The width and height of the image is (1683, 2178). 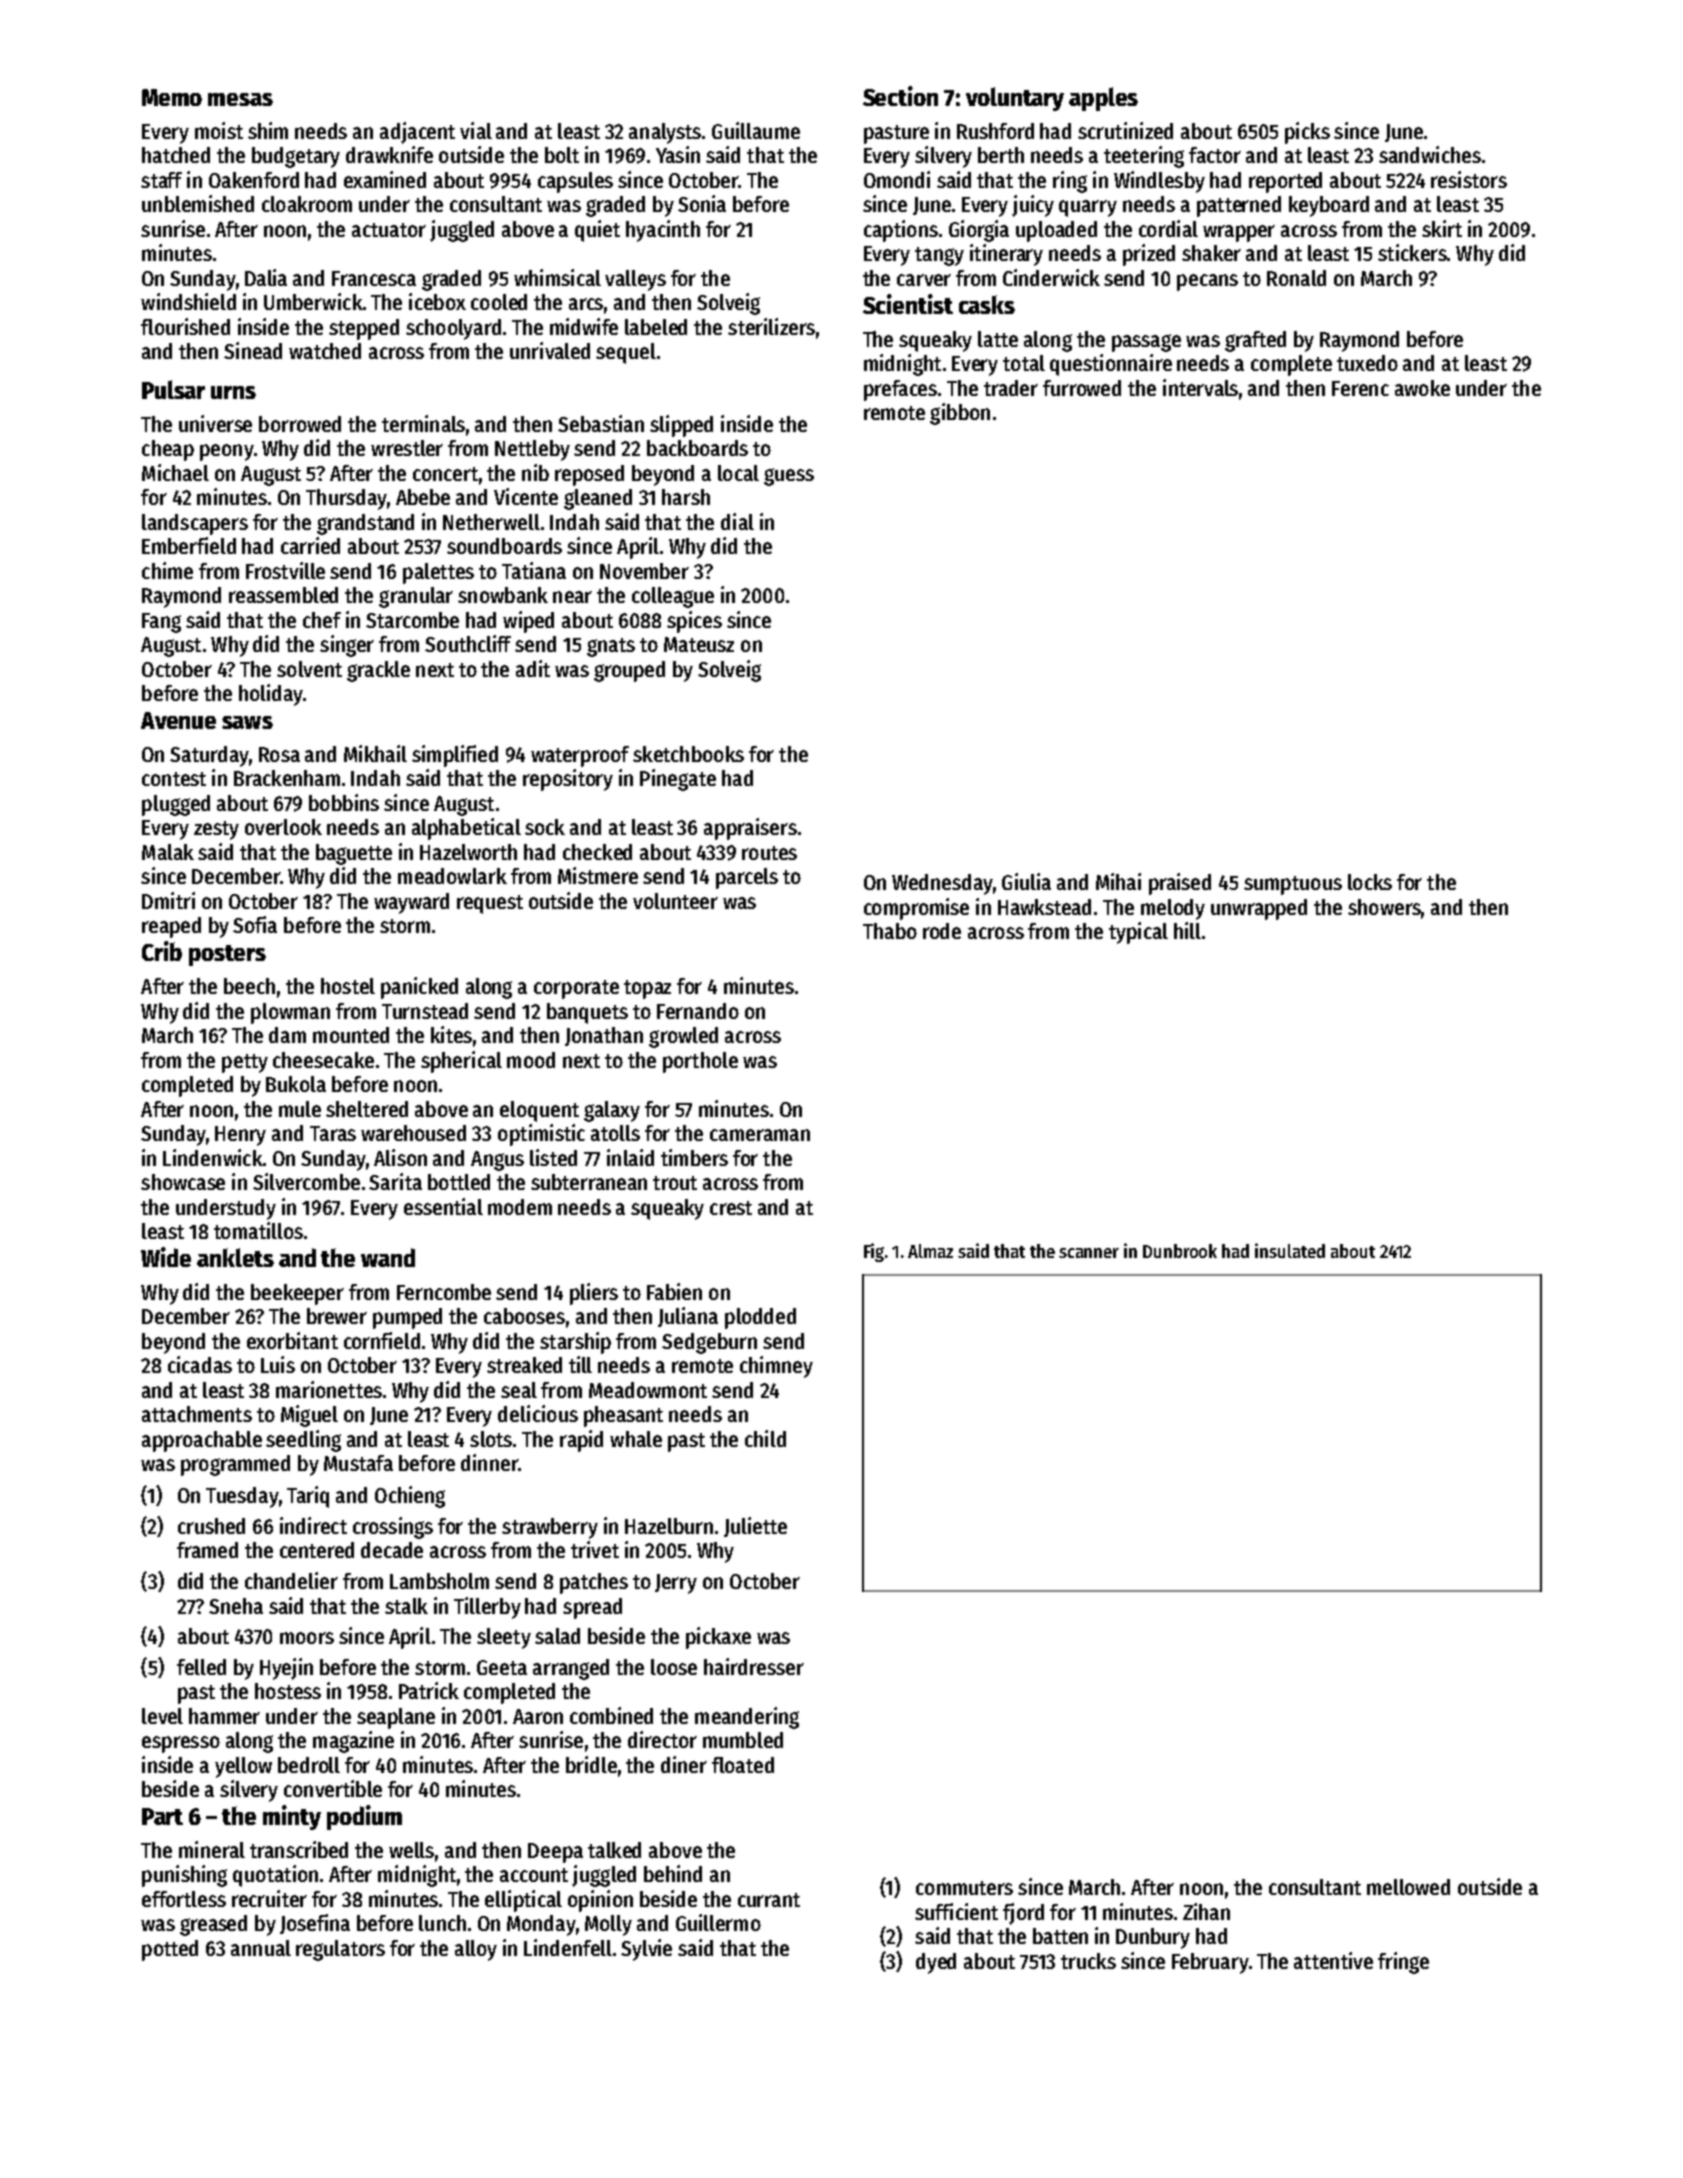 I want to click on sandwiches, so click(x=1430, y=154).
